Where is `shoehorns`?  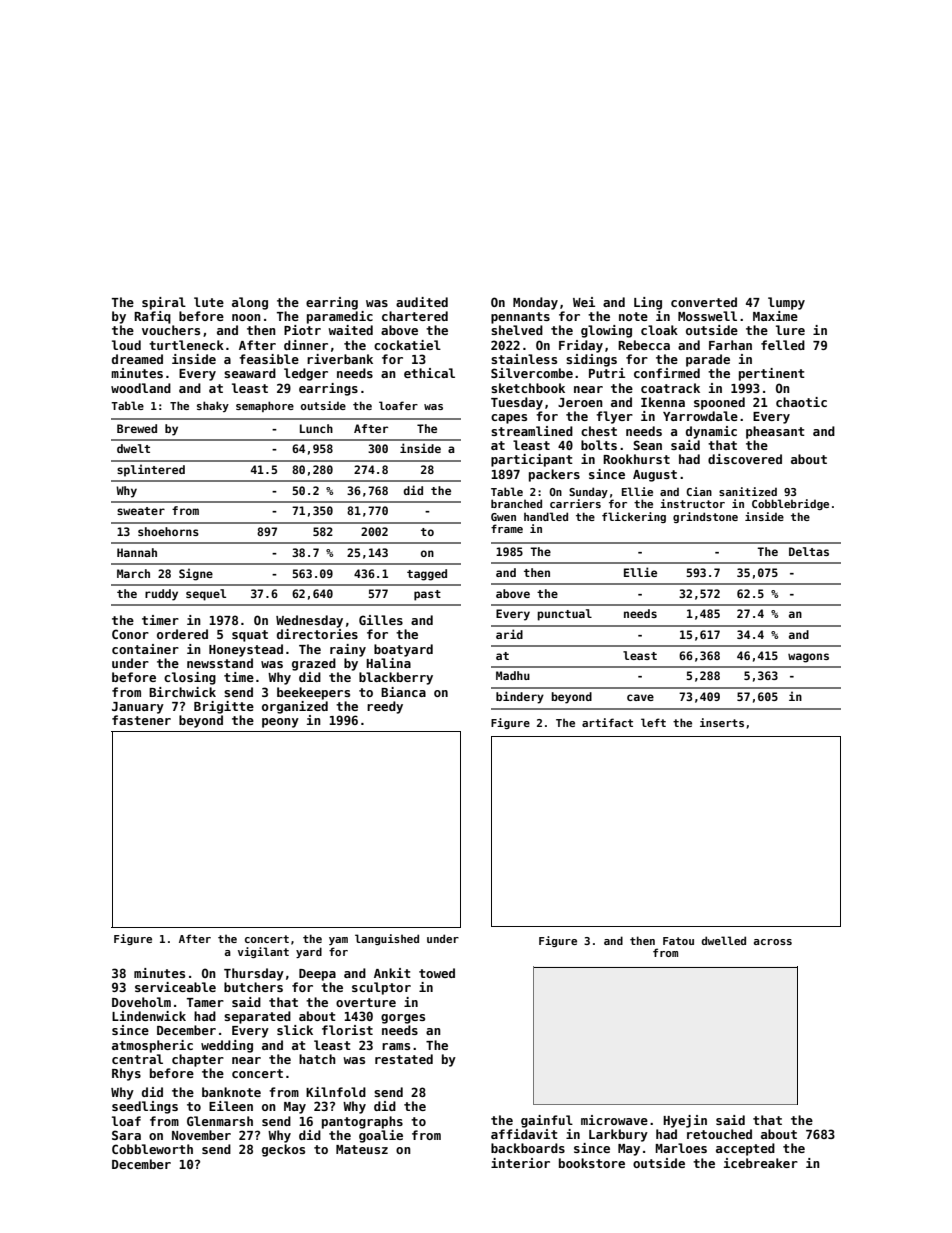 shoehorns is located at coordinates (168, 531).
